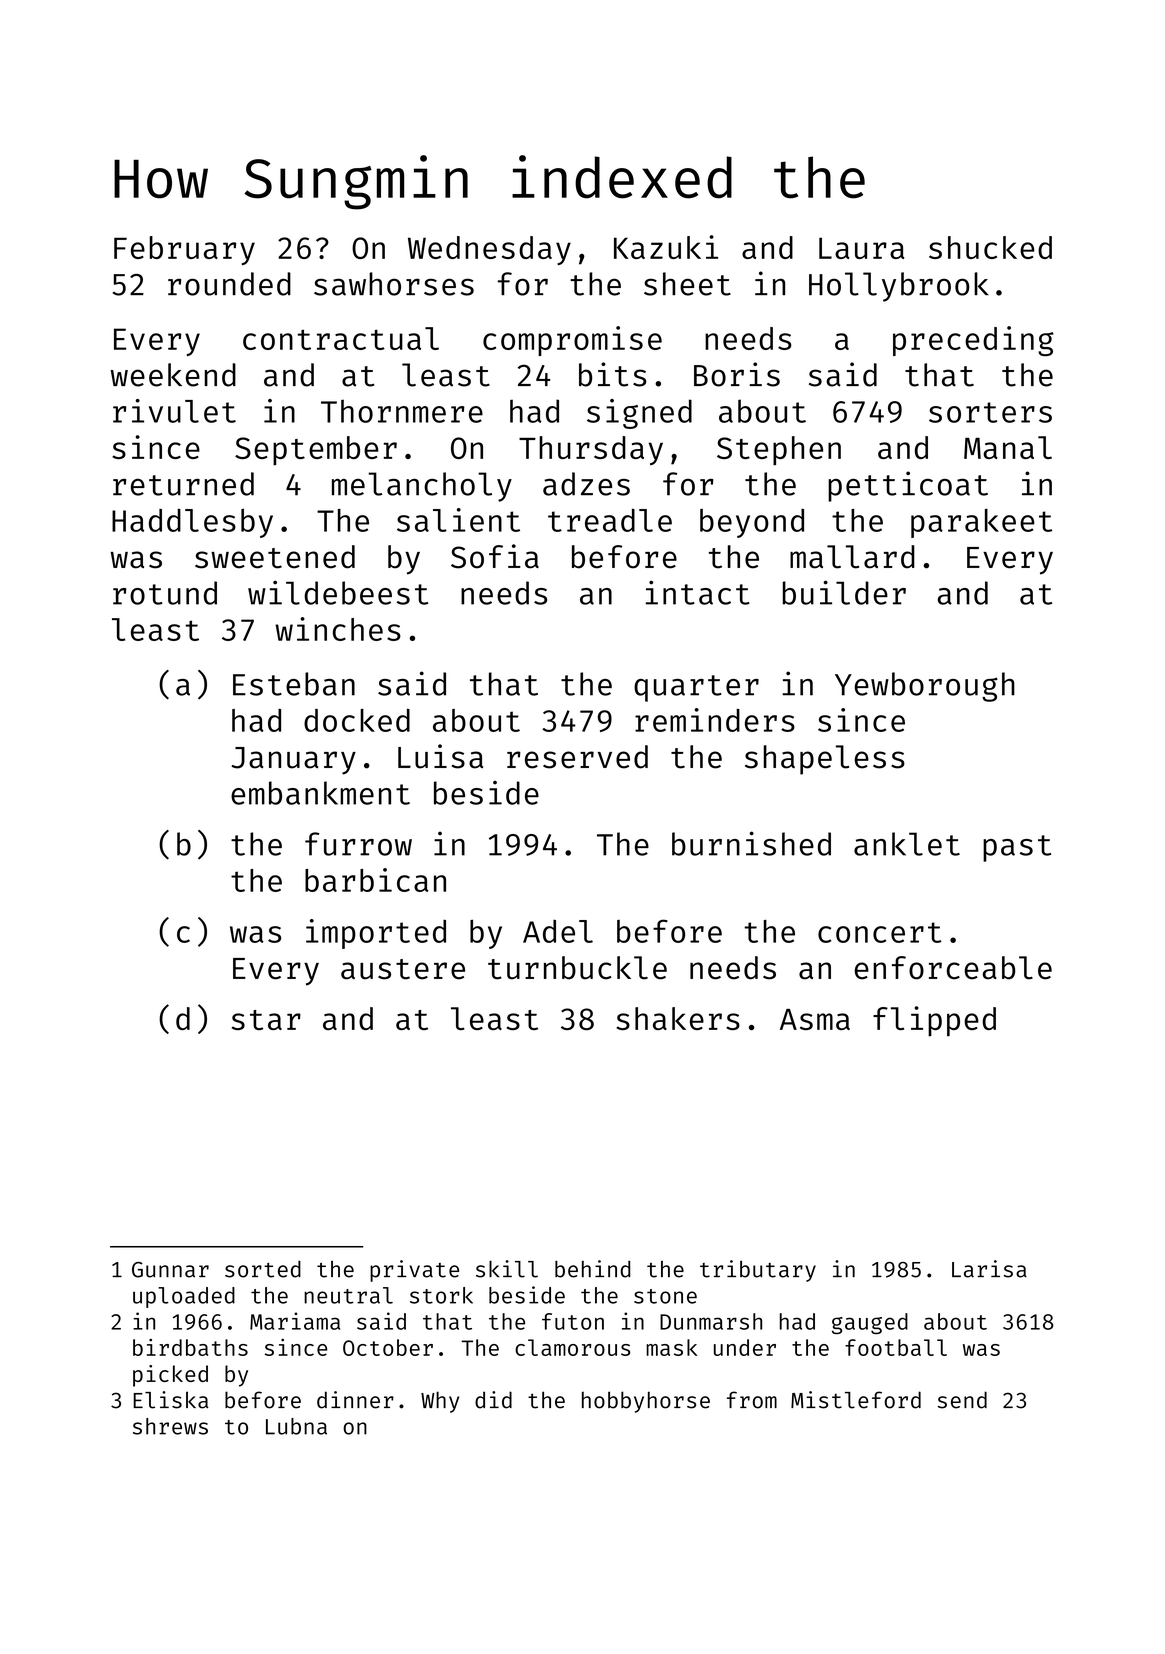  What do you see at coordinates (990, 247) in the document?
I see `shucked` at bounding box center [990, 247].
